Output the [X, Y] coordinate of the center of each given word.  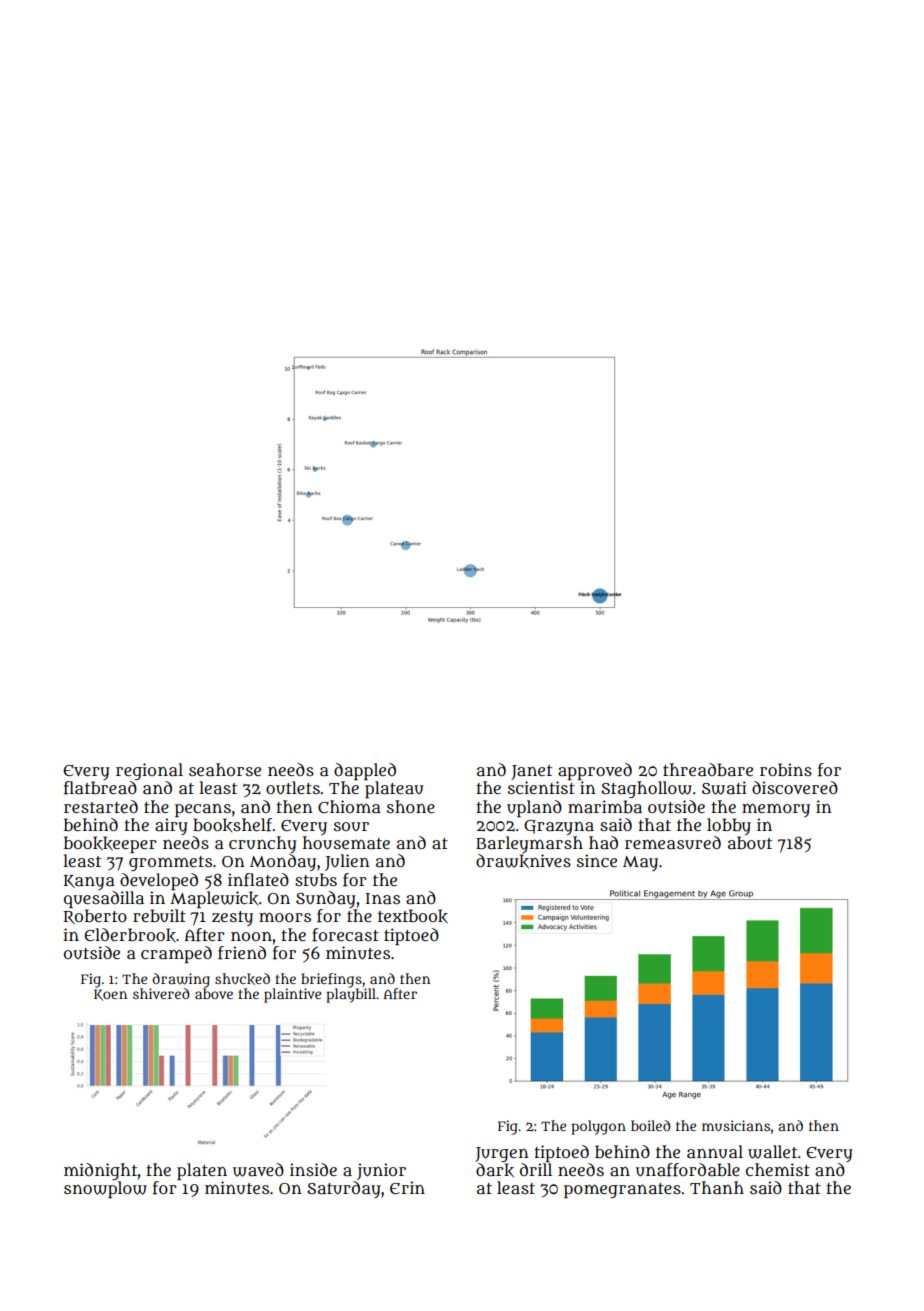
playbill [351, 995]
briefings [331, 980]
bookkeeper [110, 844]
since [597, 860]
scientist [541, 787]
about [750, 843]
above [214, 993]
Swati [724, 788]
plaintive [292, 995]
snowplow [105, 1189]
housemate [346, 843]
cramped [176, 954]
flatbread [100, 788]
